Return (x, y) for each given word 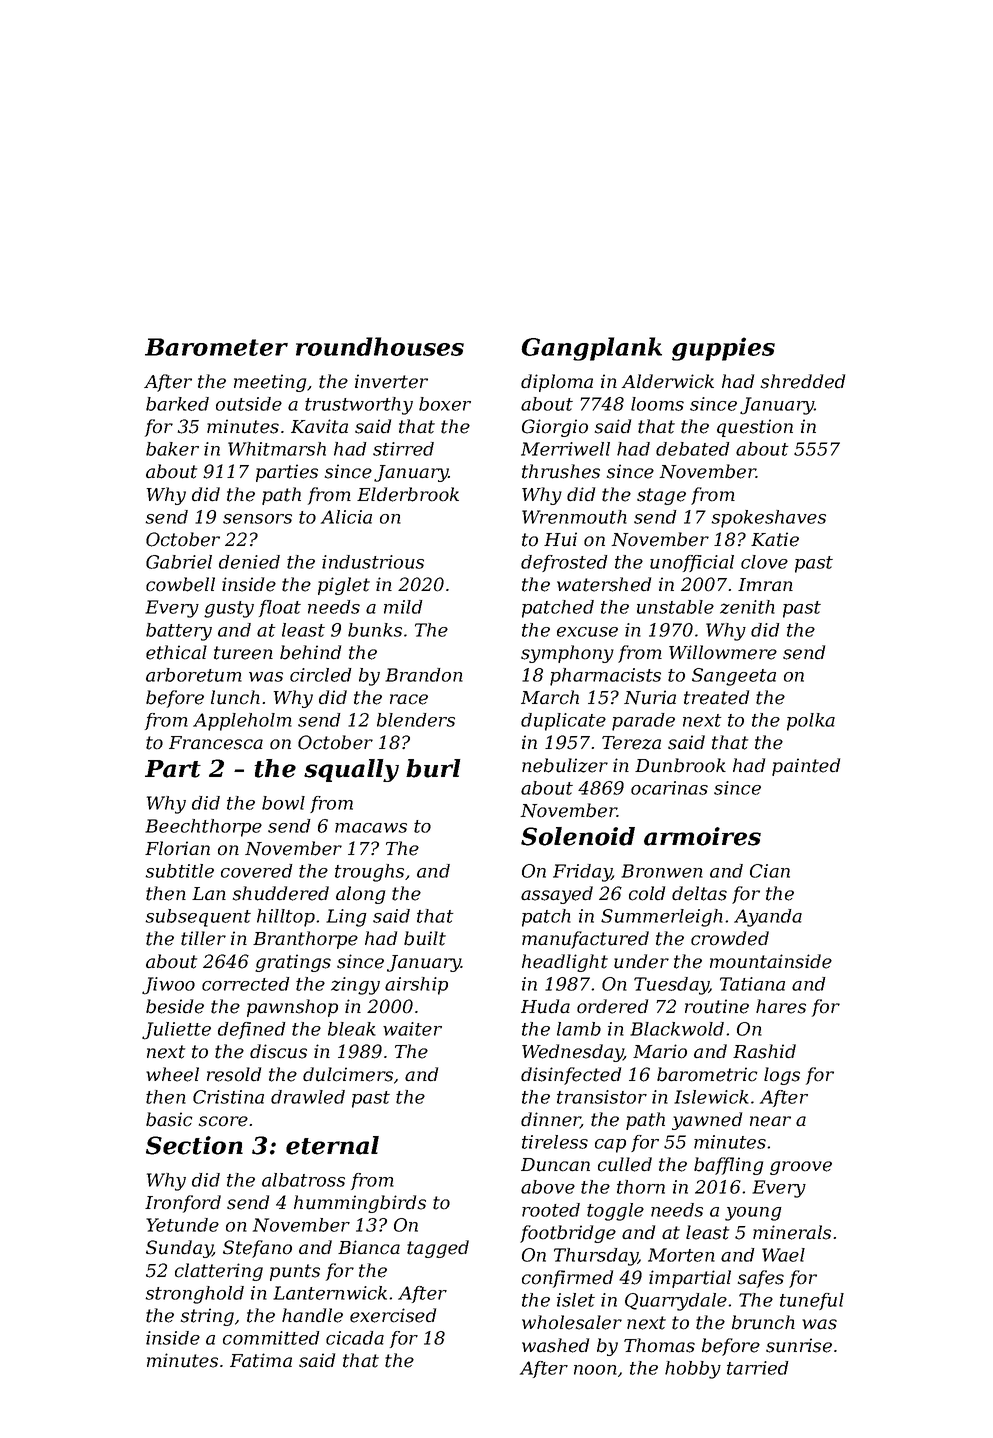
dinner (551, 1120)
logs (782, 1076)
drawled (308, 1097)
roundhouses (380, 346)
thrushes (561, 471)
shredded (803, 381)
